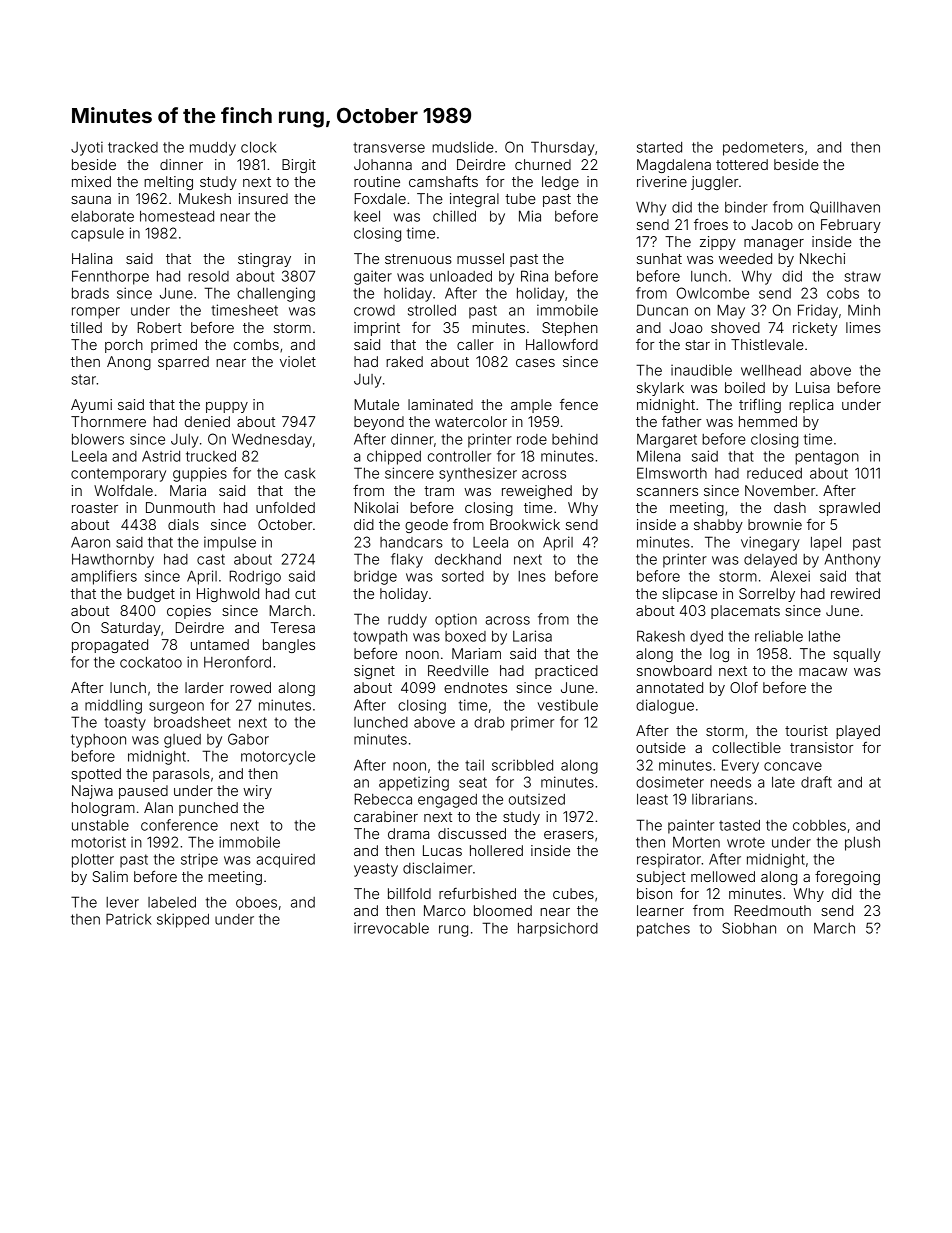  What do you see at coordinates (659, 258) in the image?
I see `sunhat` at bounding box center [659, 258].
